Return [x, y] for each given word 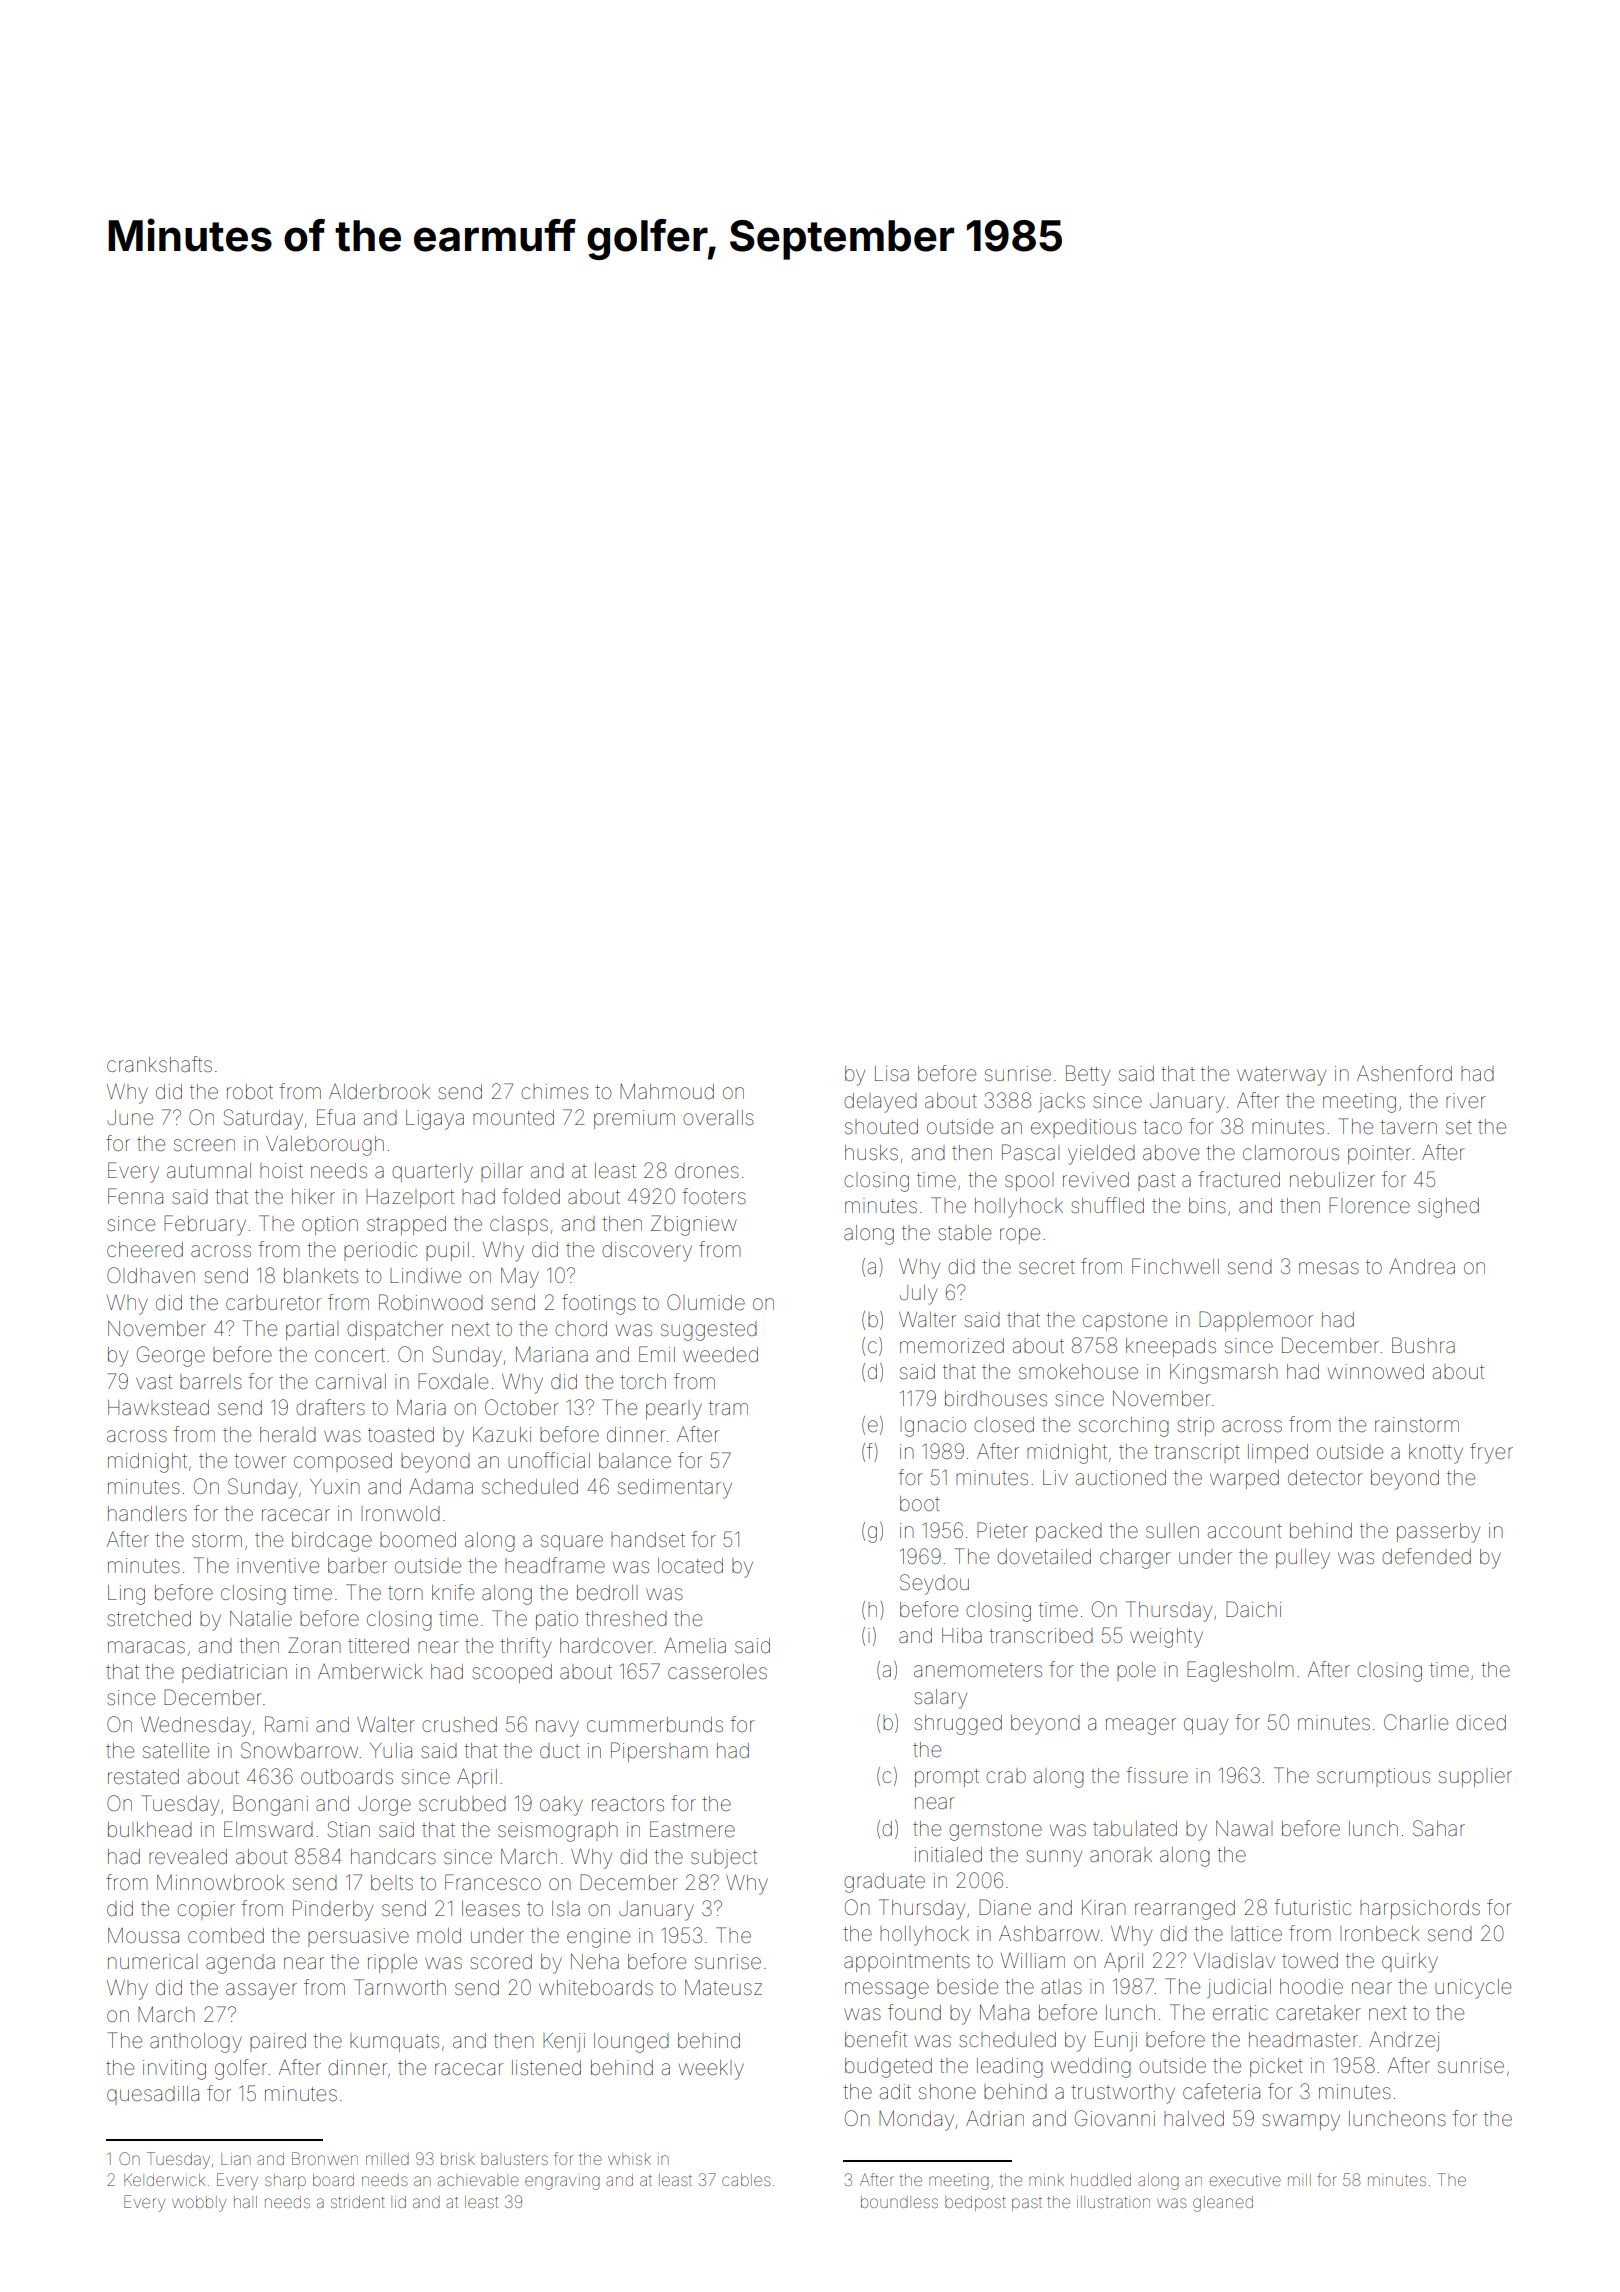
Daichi [1253, 1609]
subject [724, 1858]
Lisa [892, 1073]
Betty [1088, 1075]
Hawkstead [158, 1408]
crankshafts [159, 1064]
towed [1310, 1961]
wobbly [199, 2204]
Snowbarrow [299, 1750]
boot [920, 1503]
